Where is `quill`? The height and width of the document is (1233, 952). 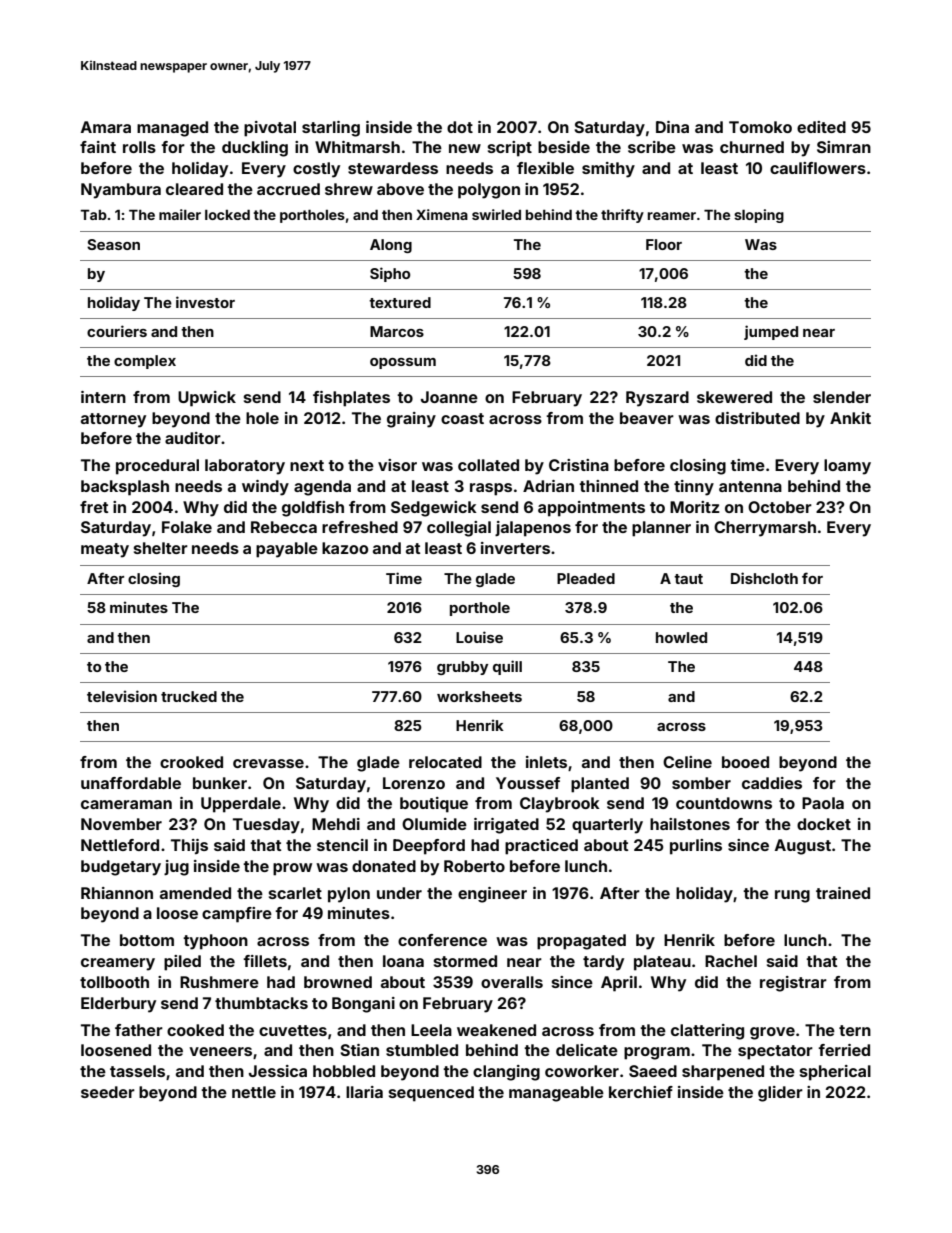
quill is located at coordinates (507, 667).
